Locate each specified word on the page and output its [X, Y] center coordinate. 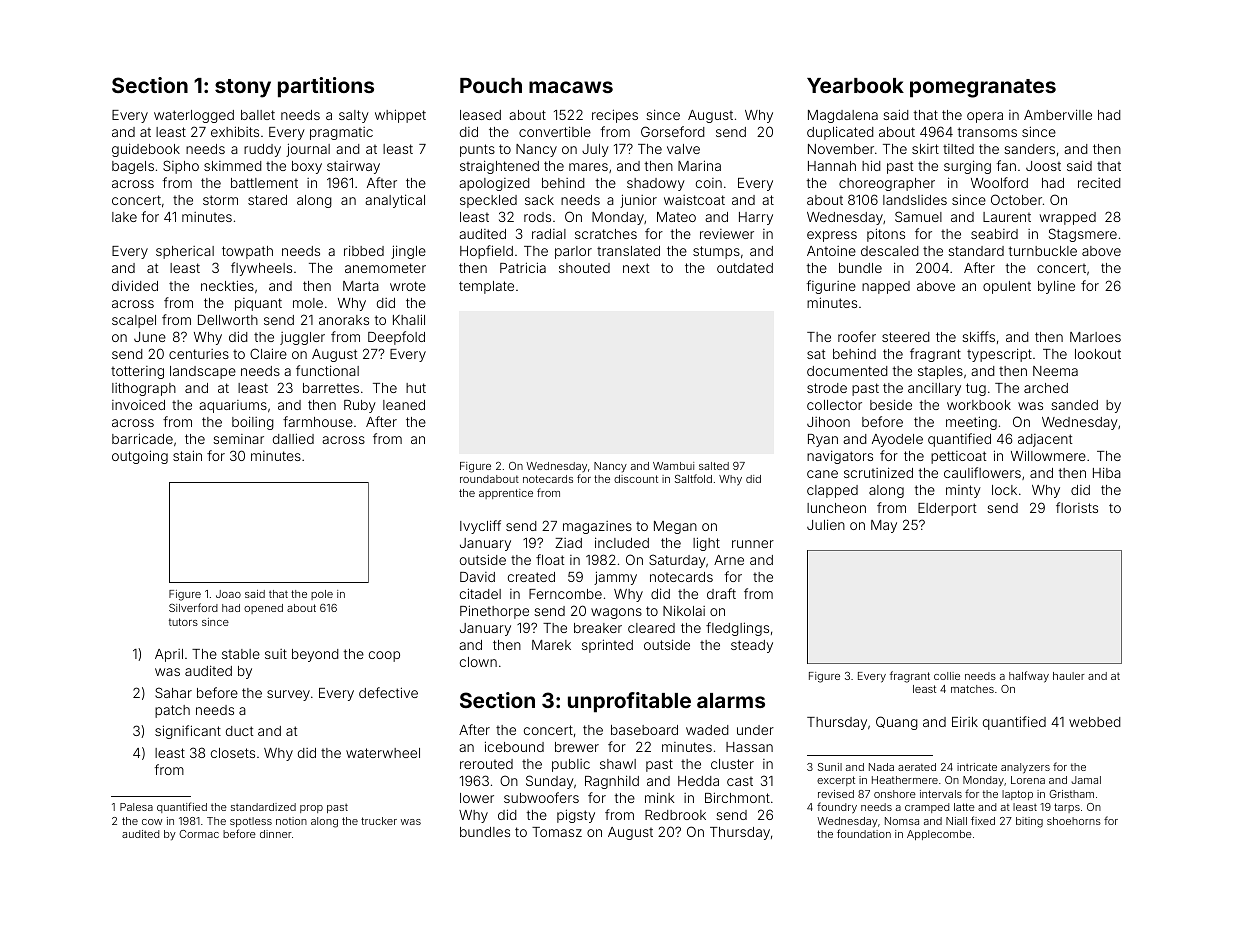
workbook [979, 405]
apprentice [506, 494]
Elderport [947, 509]
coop [384, 656]
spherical [185, 252]
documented [847, 371]
